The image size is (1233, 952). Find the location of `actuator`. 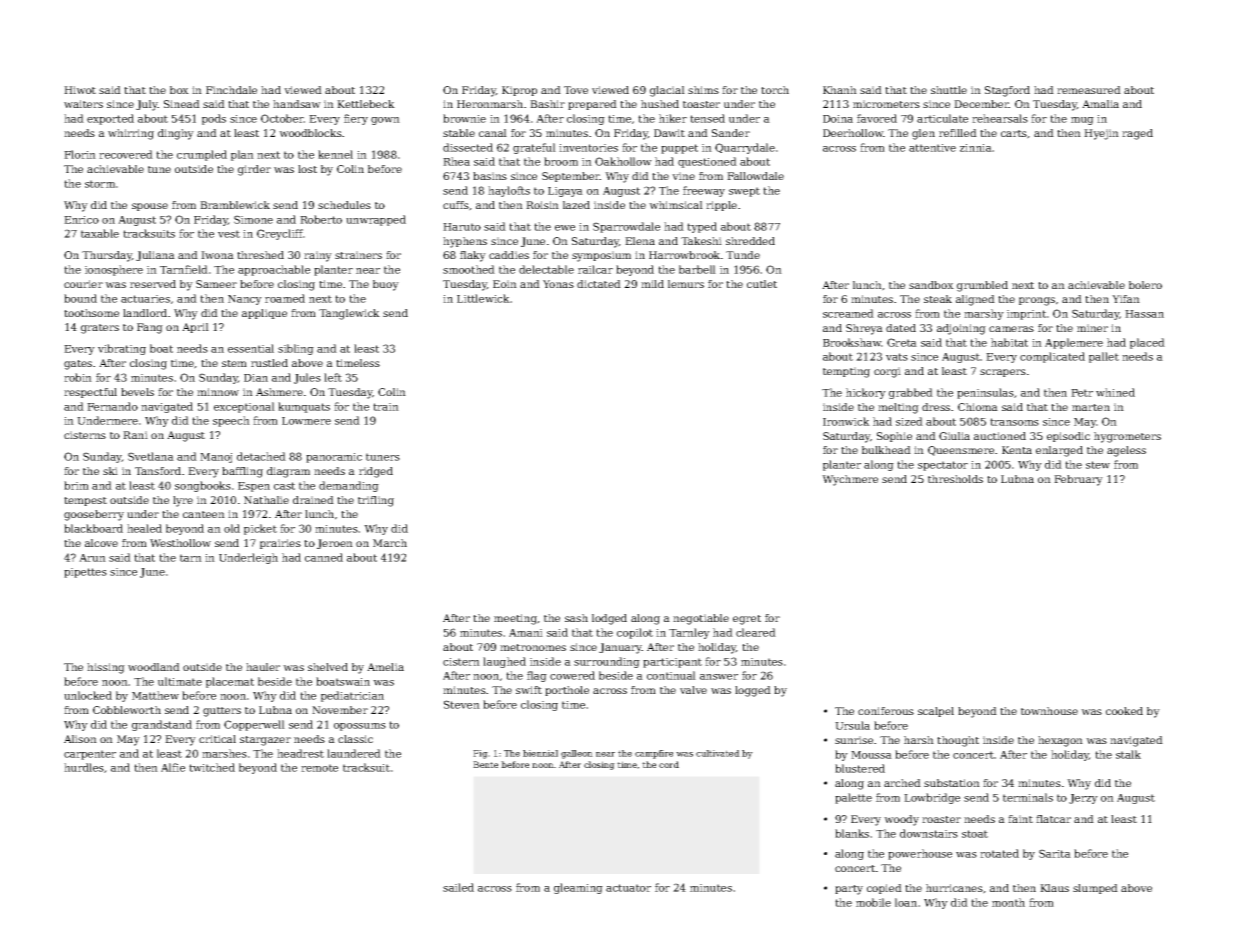

actuator is located at coordinates (628, 888).
